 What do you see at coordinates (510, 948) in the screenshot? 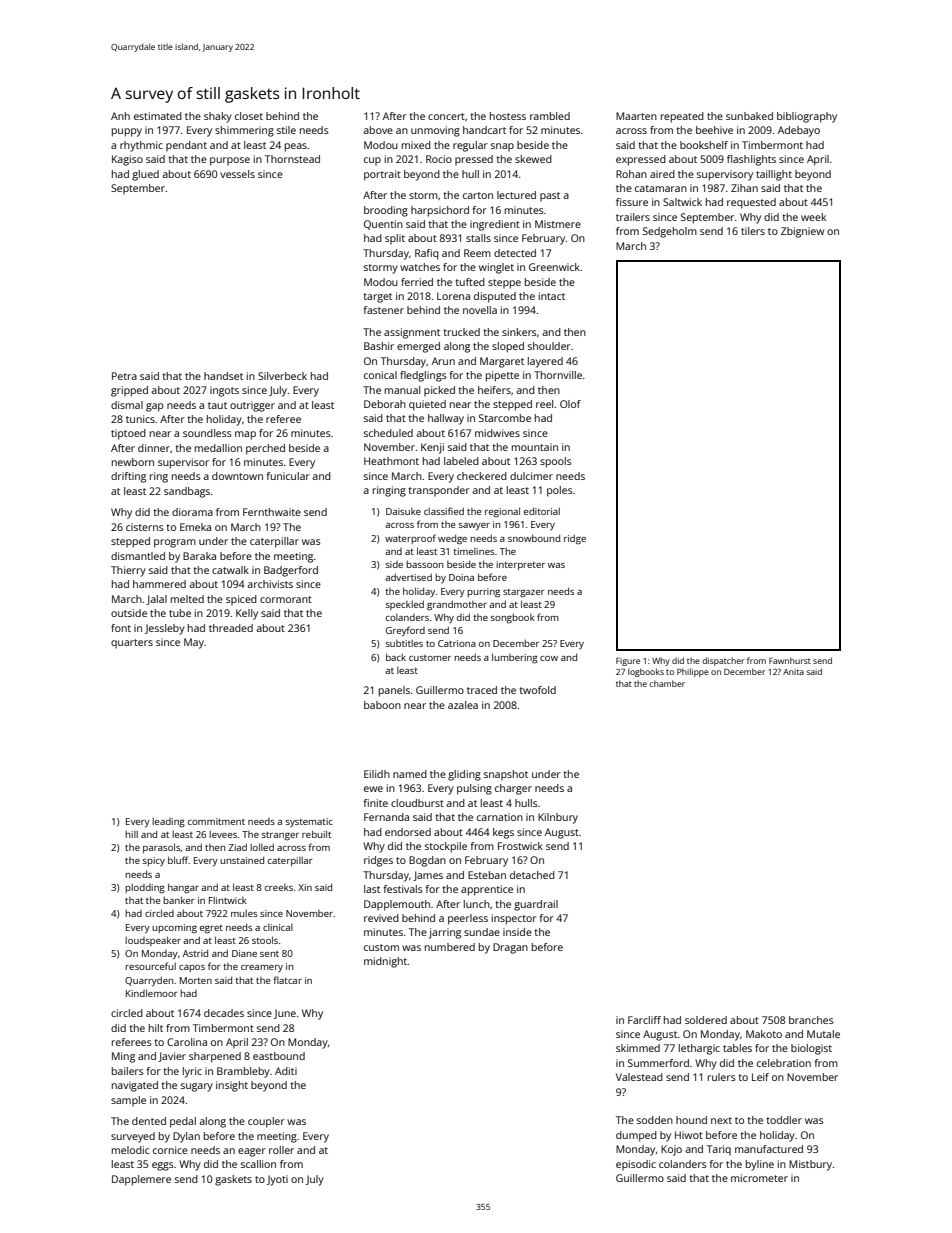
I see `Dragan` at bounding box center [510, 948].
